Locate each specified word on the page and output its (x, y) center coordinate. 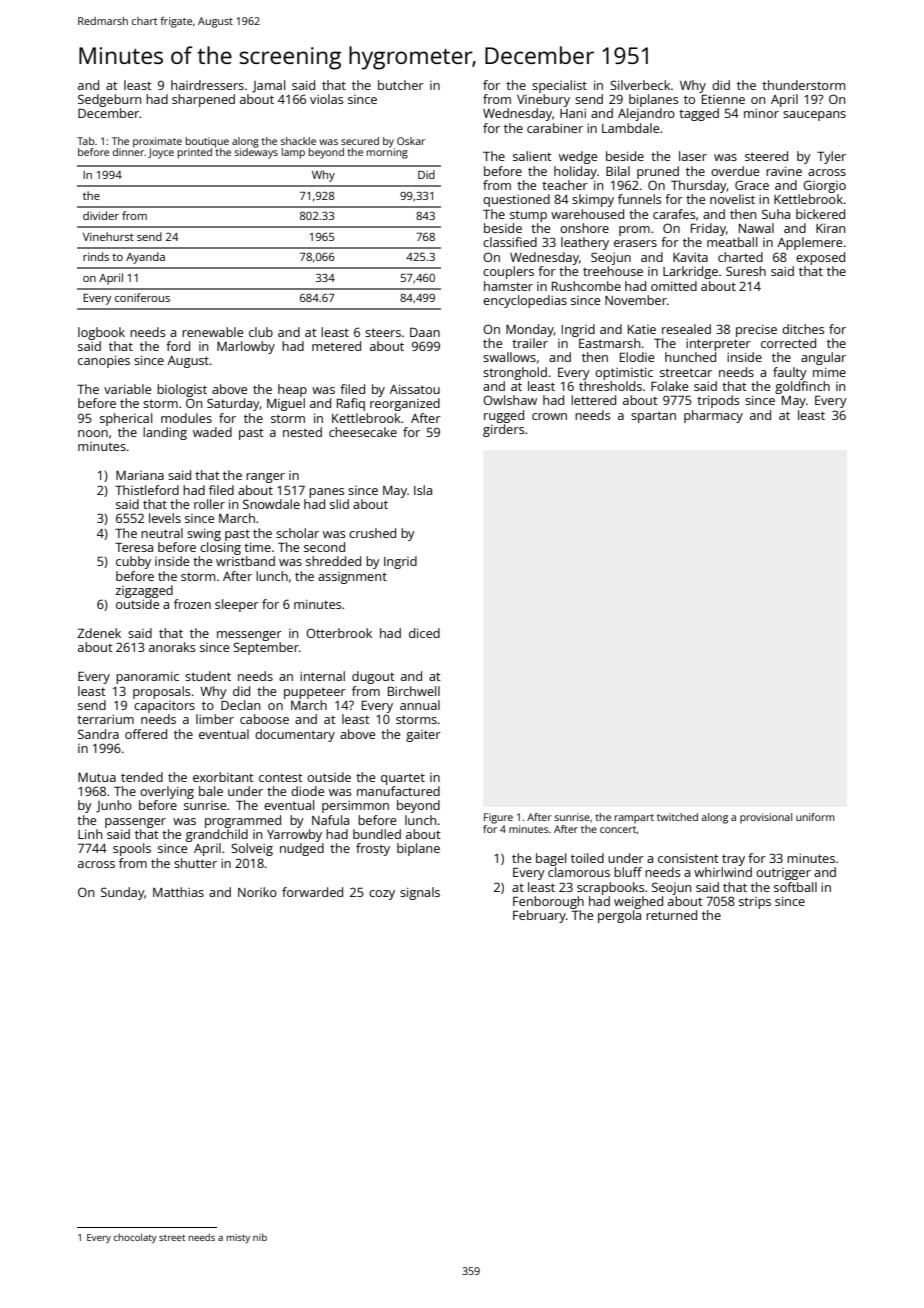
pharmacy (713, 416)
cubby (133, 562)
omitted (674, 286)
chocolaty (135, 1238)
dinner (128, 152)
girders (503, 430)
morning (387, 153)
